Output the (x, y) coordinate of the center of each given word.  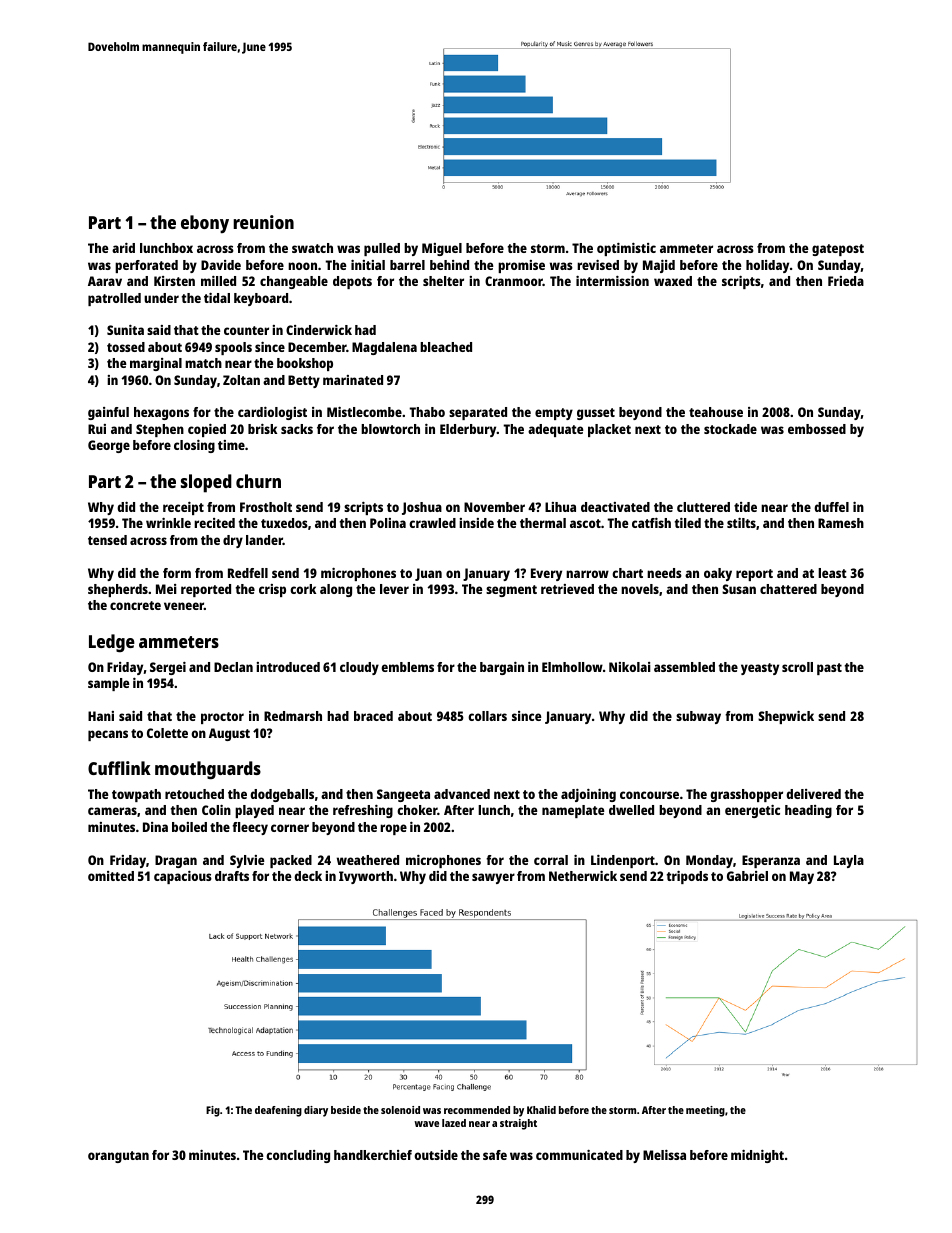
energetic (752, 811)
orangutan (118, 1157)
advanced (462, 794)
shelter (443, 281)
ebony (205, 224)
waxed (673, 281)
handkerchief (373, 1155)
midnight (757, 1156)
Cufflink (119, 768)
